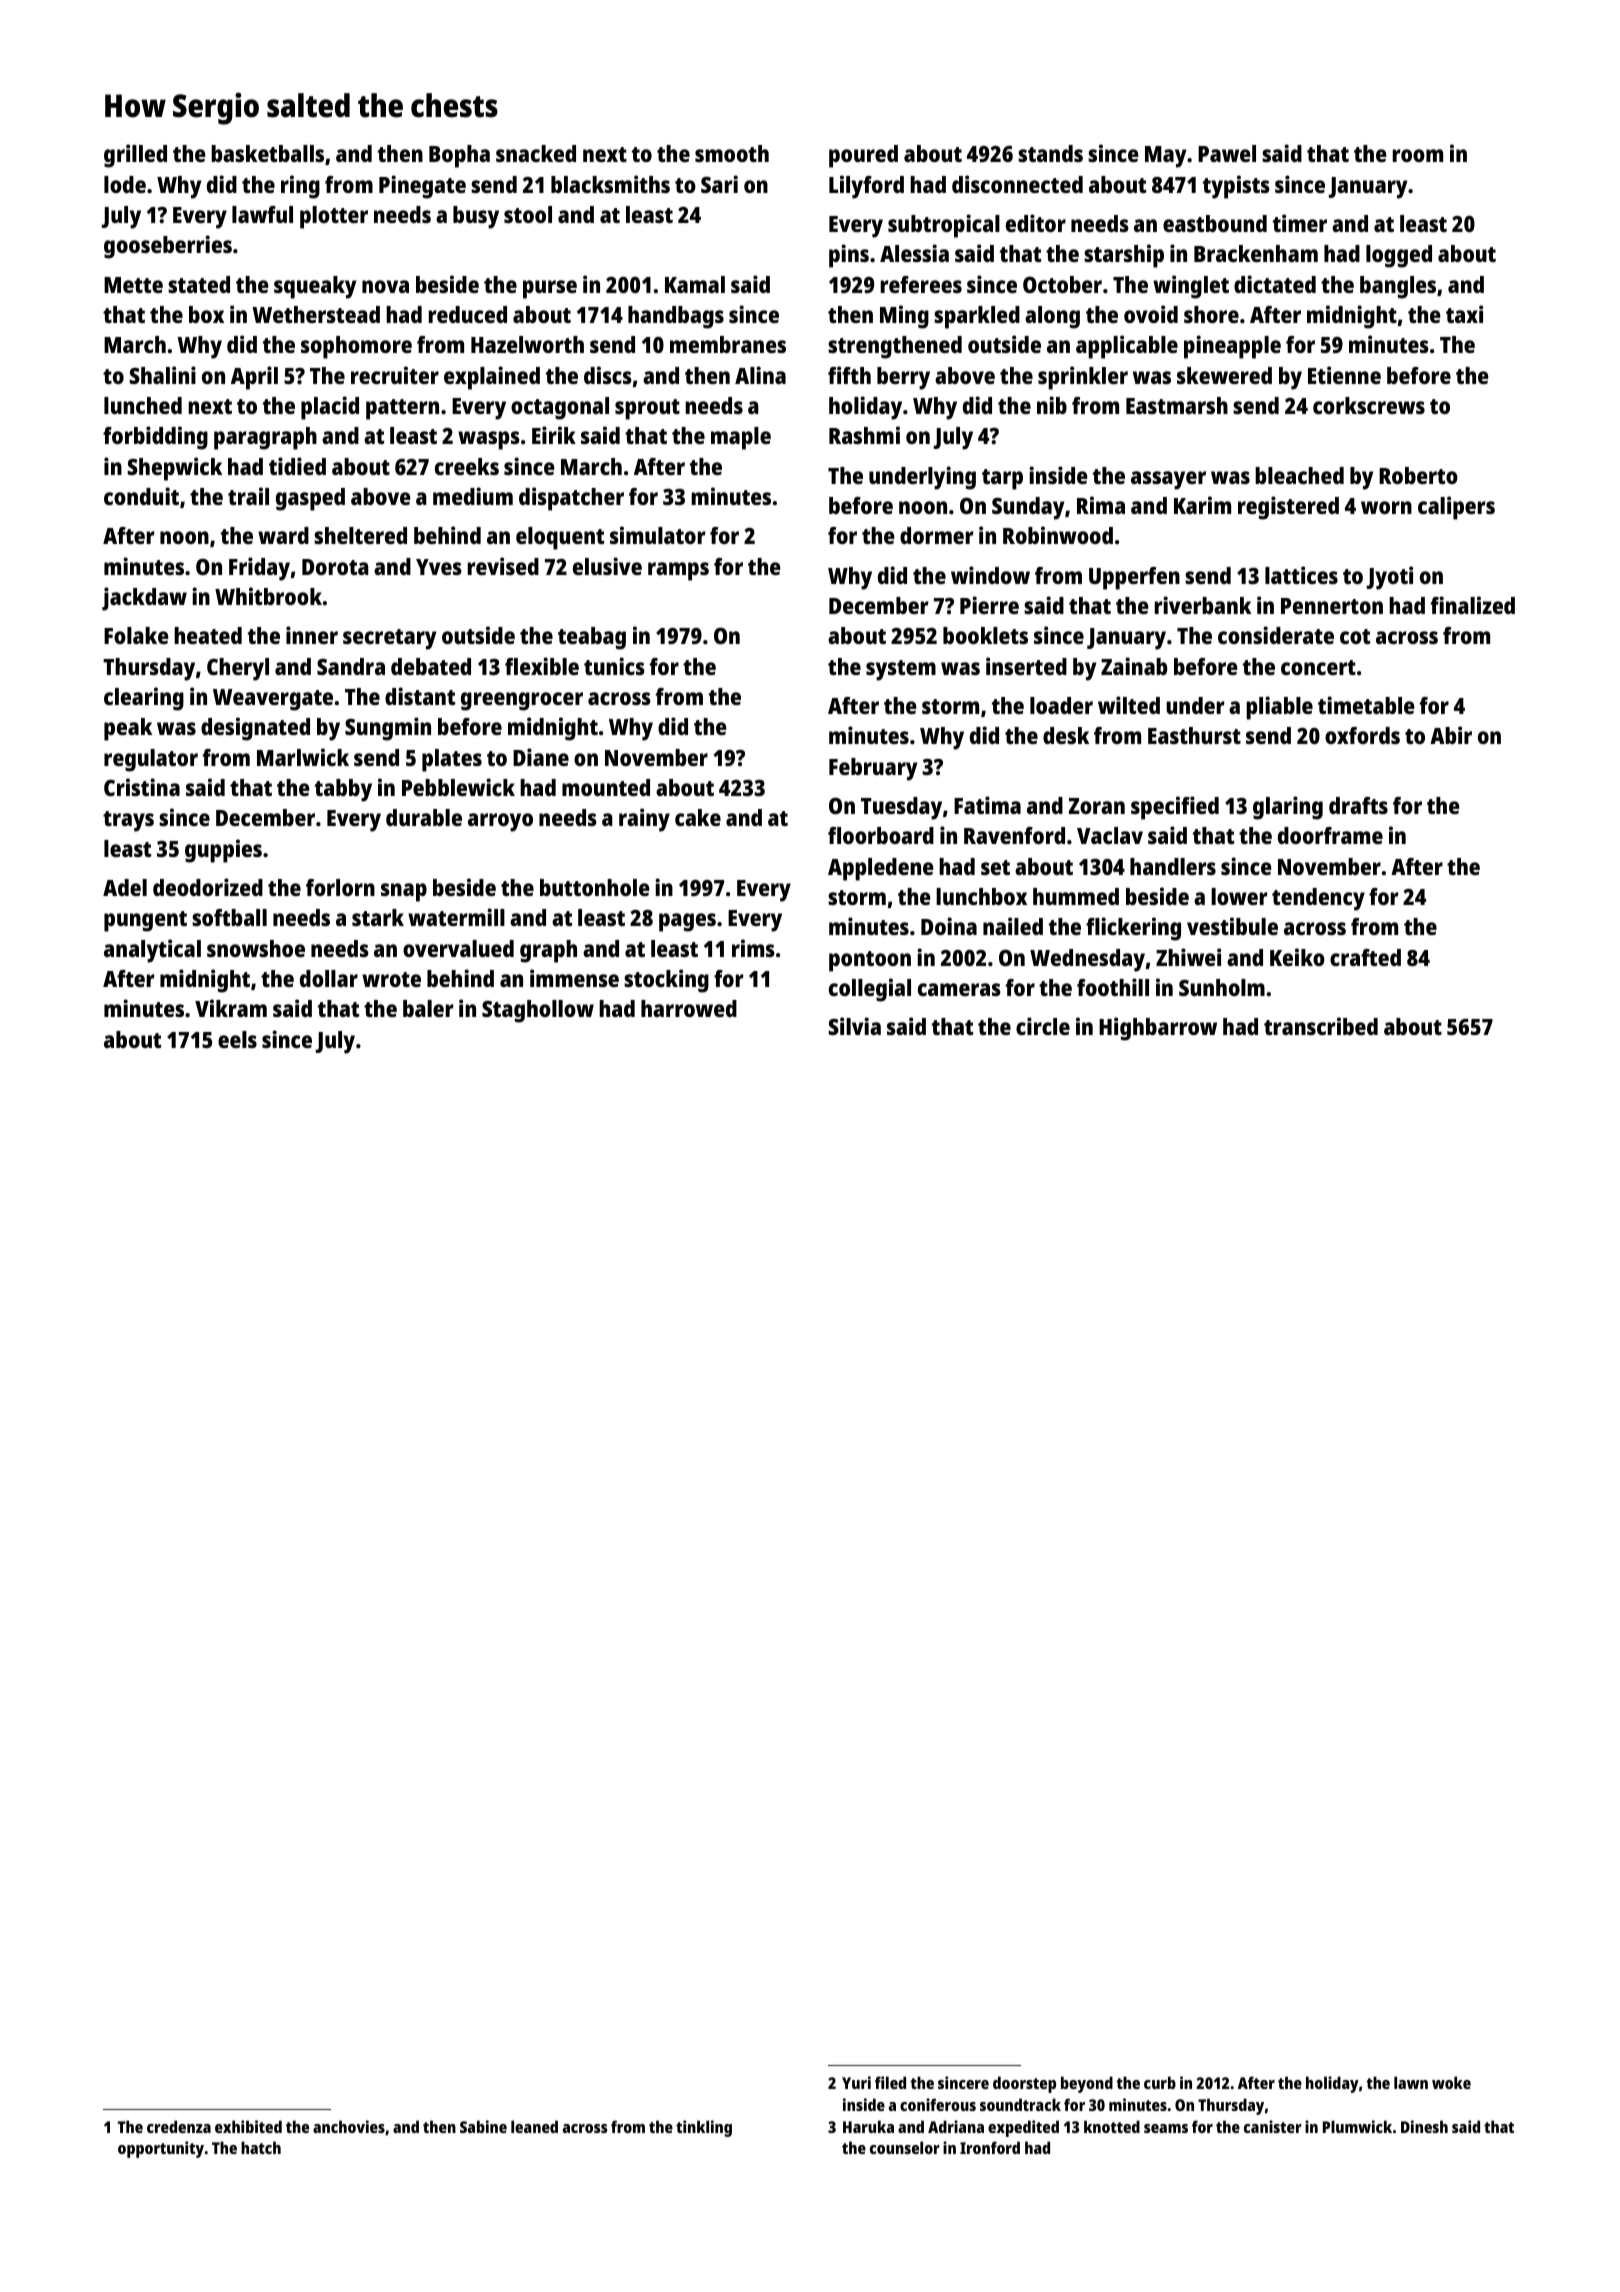 Image resolution: width=1620 pixels, height=2292 pixels. I want to click on February, so click(873, 769).
